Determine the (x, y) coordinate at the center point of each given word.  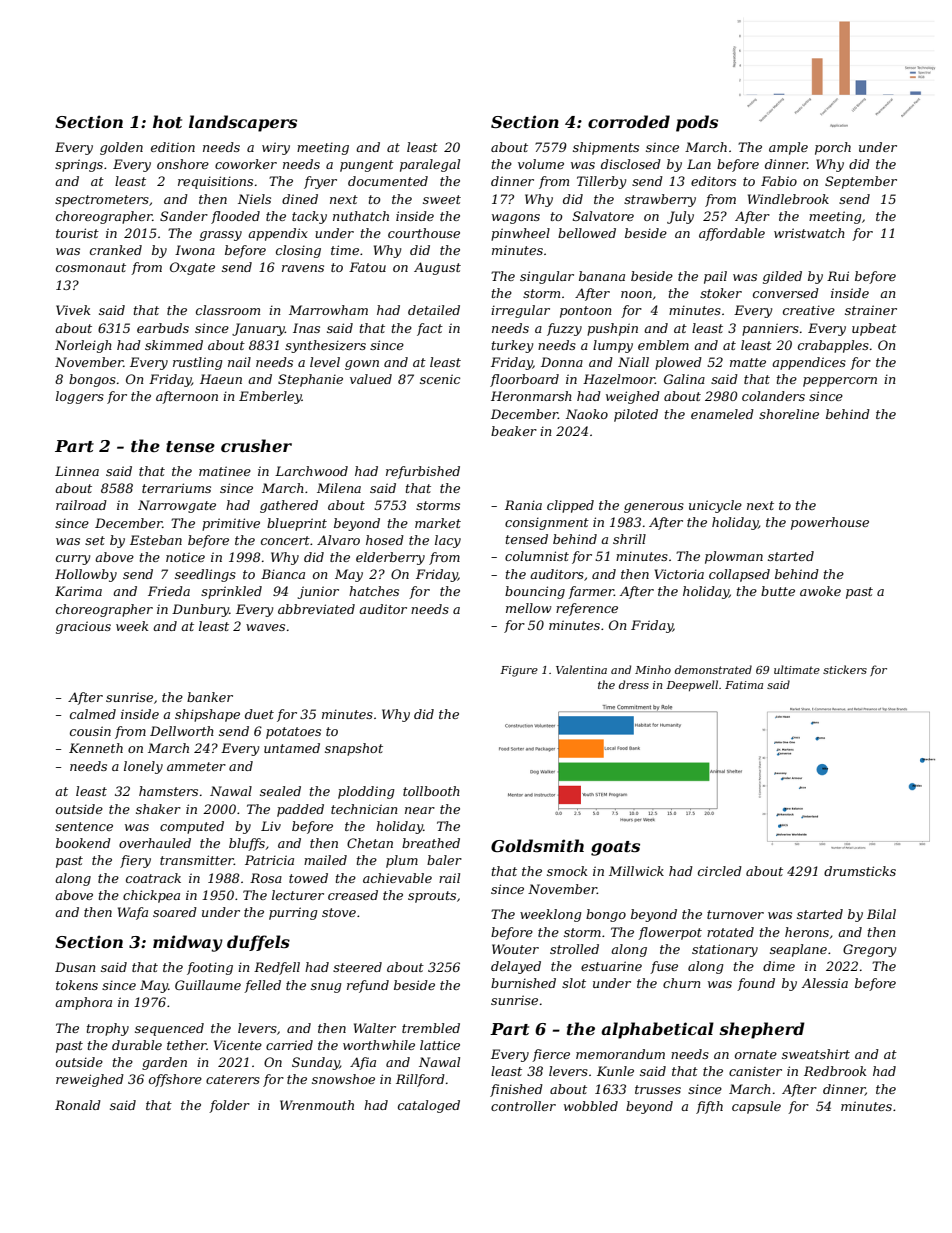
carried (289, 1045)
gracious (83, 627)
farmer (591, 592)
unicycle (715, 506)
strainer (871, 310)
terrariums (176, 488)
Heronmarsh (531, 396)
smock (567, 871)
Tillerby (602, 182)
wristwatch (809, 233)
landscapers (243, 123)
